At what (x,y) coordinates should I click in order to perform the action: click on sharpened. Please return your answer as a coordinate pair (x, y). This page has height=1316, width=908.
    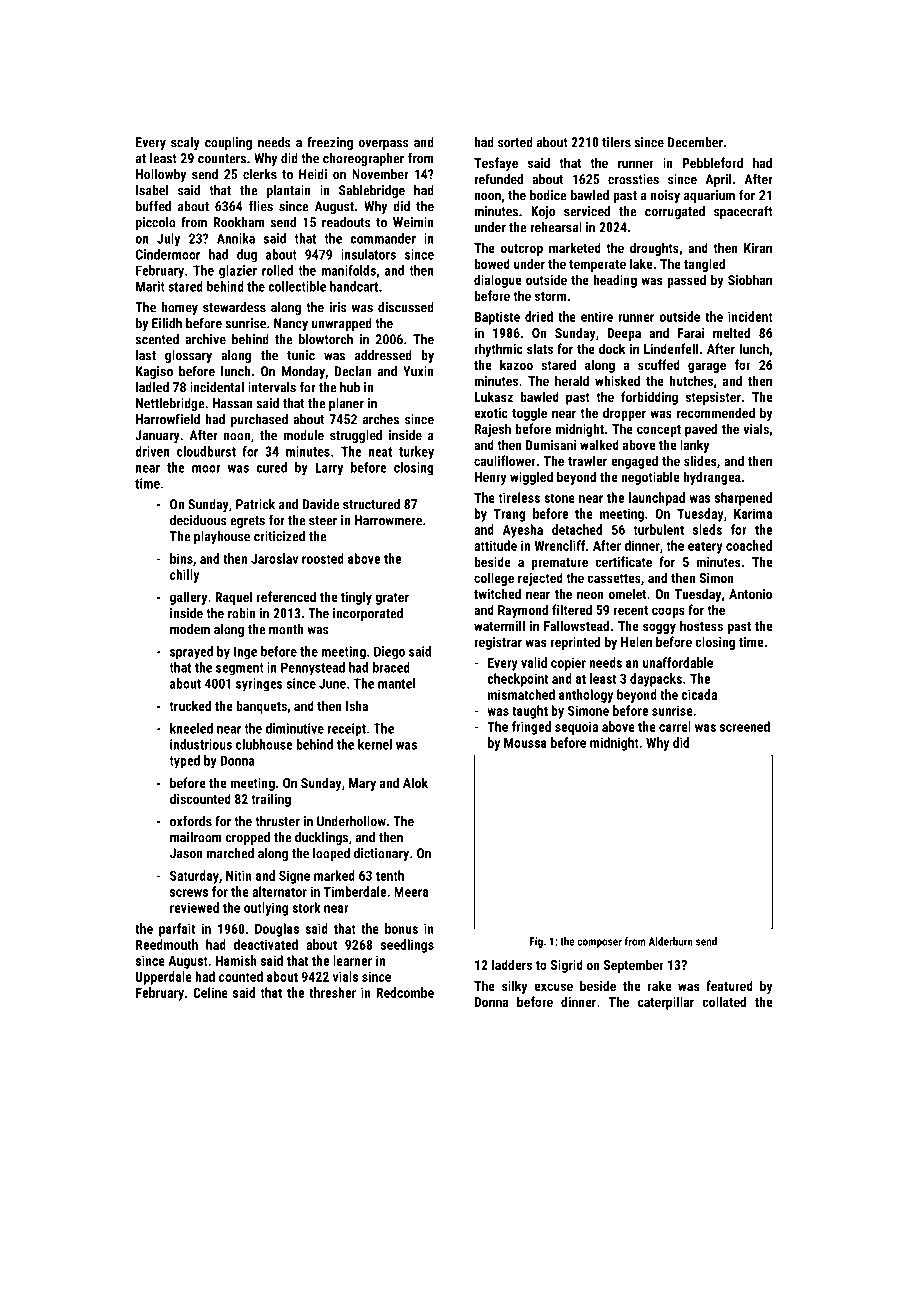
    Looking at the image, I should click on (743, 499).
